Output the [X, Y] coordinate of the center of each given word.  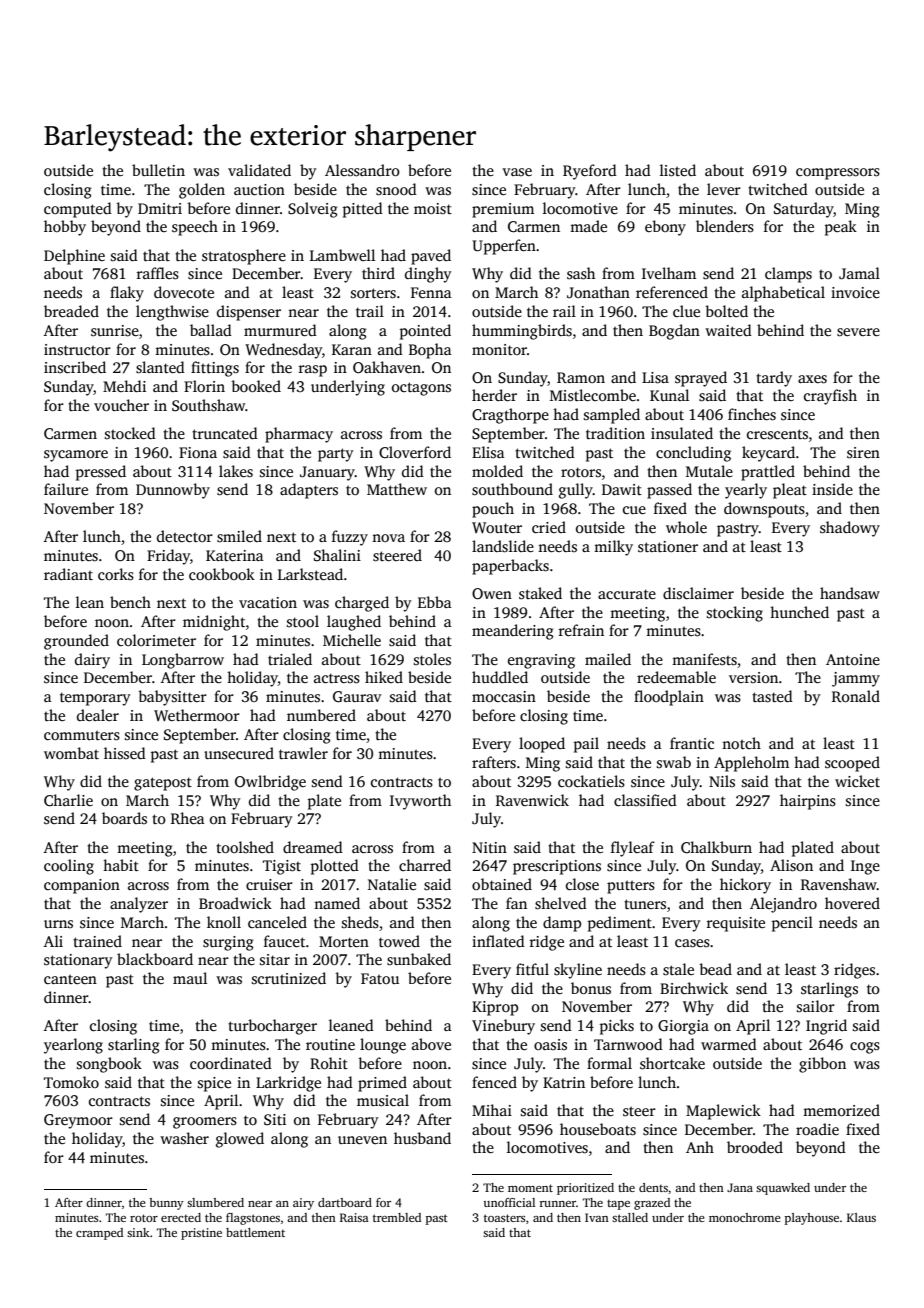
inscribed [75, 367]
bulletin [158, 170]
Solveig [313, 210]
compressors [838, 174]
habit [121, 865]
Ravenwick [532, 800]
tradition [615, 433]
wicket [857, 781]
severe [858, 332]
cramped [99, 1234]
